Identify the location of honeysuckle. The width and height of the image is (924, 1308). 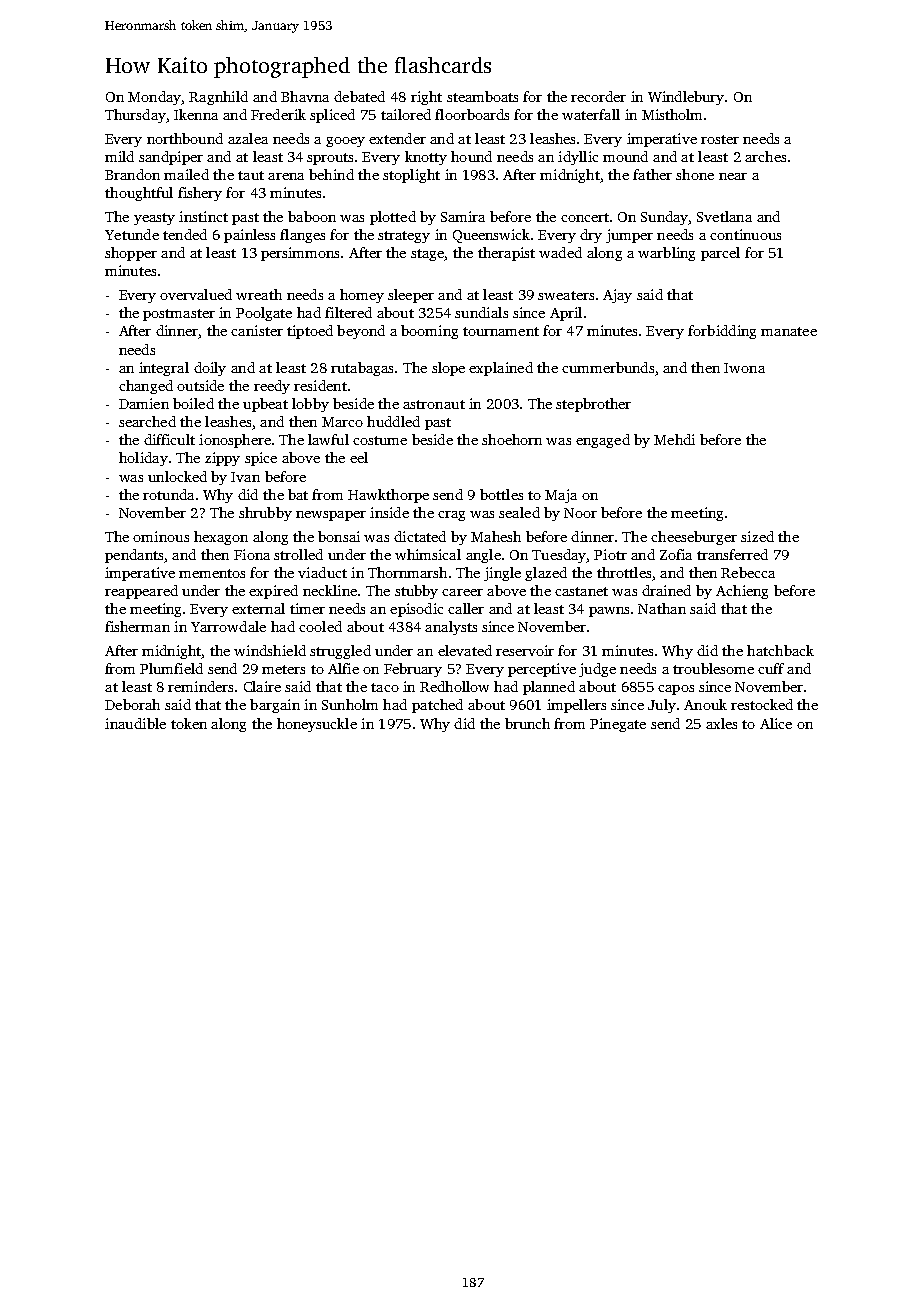
(317, 725).
